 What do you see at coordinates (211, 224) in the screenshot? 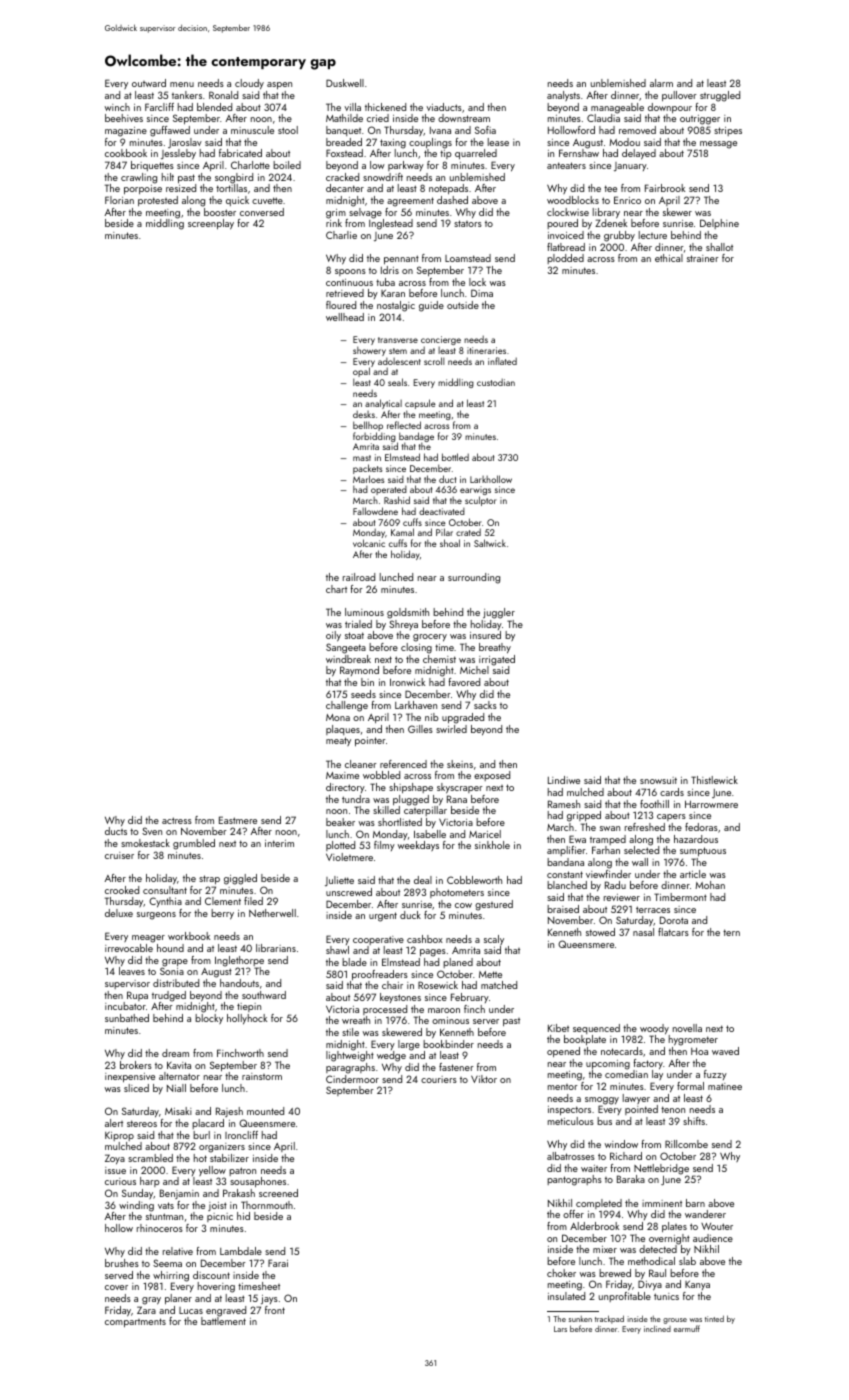
I see `screenplay` at bounding box center [211, 224].
